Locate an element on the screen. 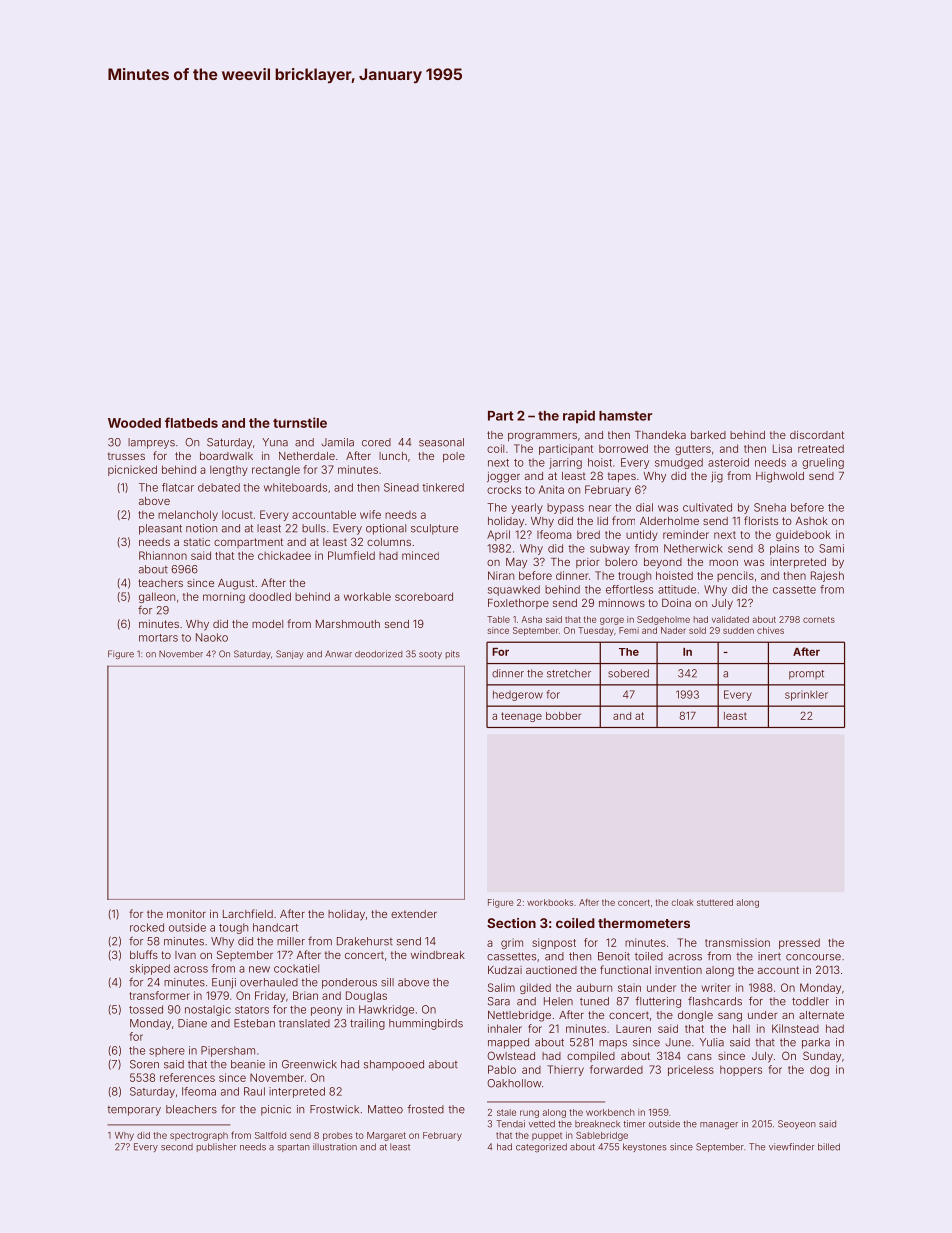 The image size is (952, 1233). mortars is located at coordinates (158, 638).
